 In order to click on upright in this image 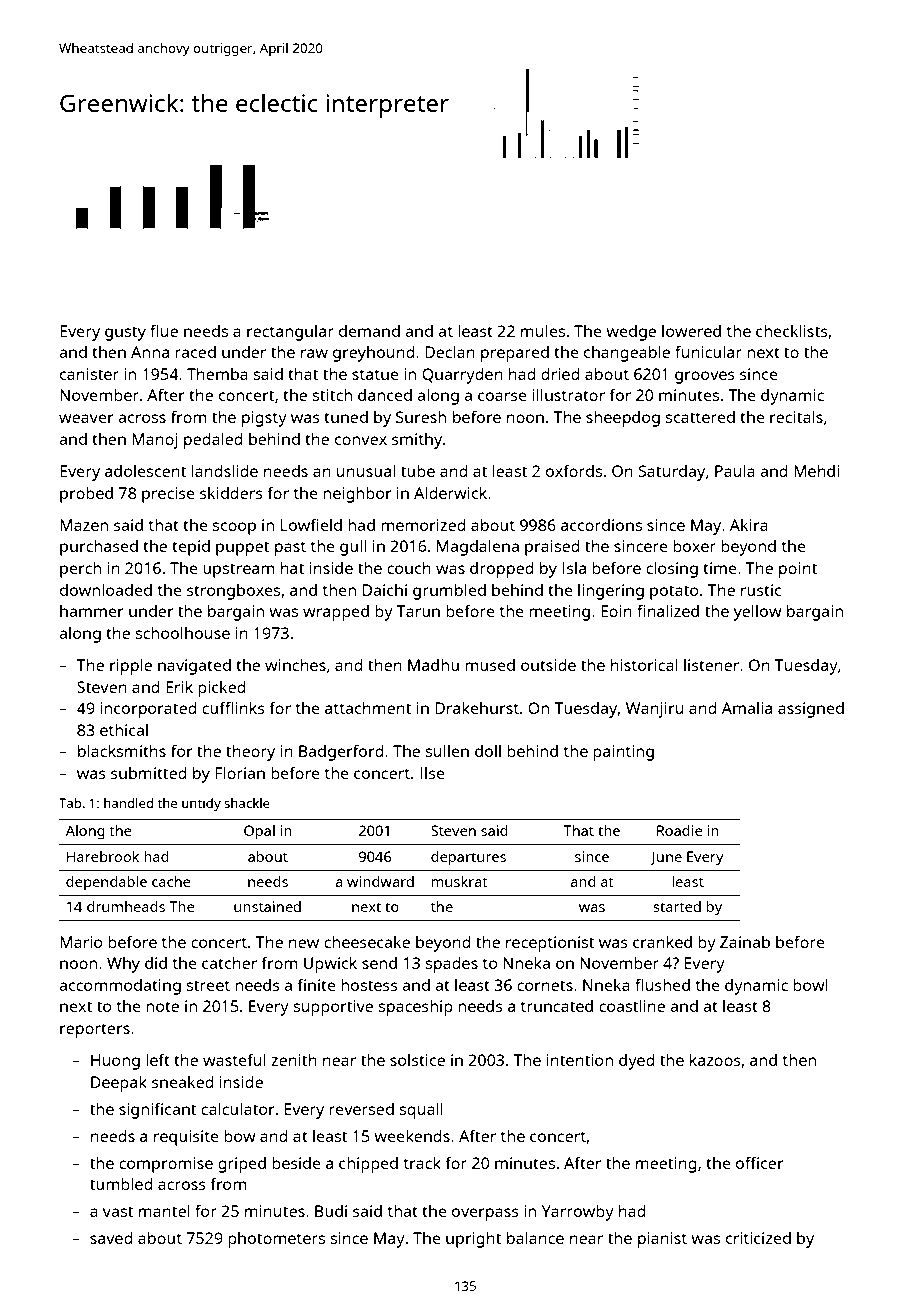, I will do `click(473, 1240)`.
